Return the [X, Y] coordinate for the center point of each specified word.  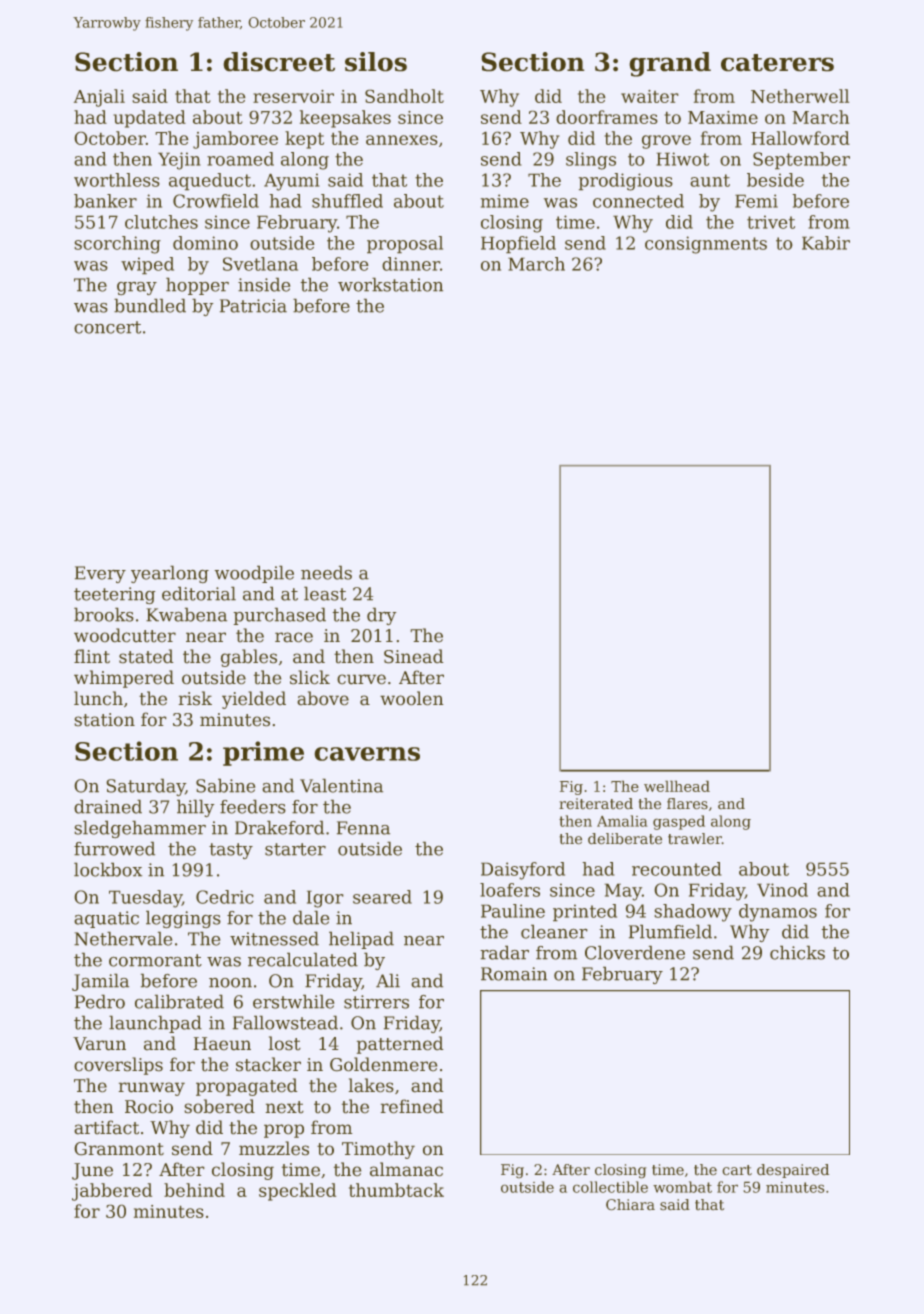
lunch [98, 698]
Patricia [253, 306]
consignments [706, 245]
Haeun [222, 1044]
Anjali [99, 98]
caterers [777, 63]
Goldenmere [384, 1064]
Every [100, 574]
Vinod [782, 890]
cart [737, 1170]
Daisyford [523, 871]
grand [670, 64]
